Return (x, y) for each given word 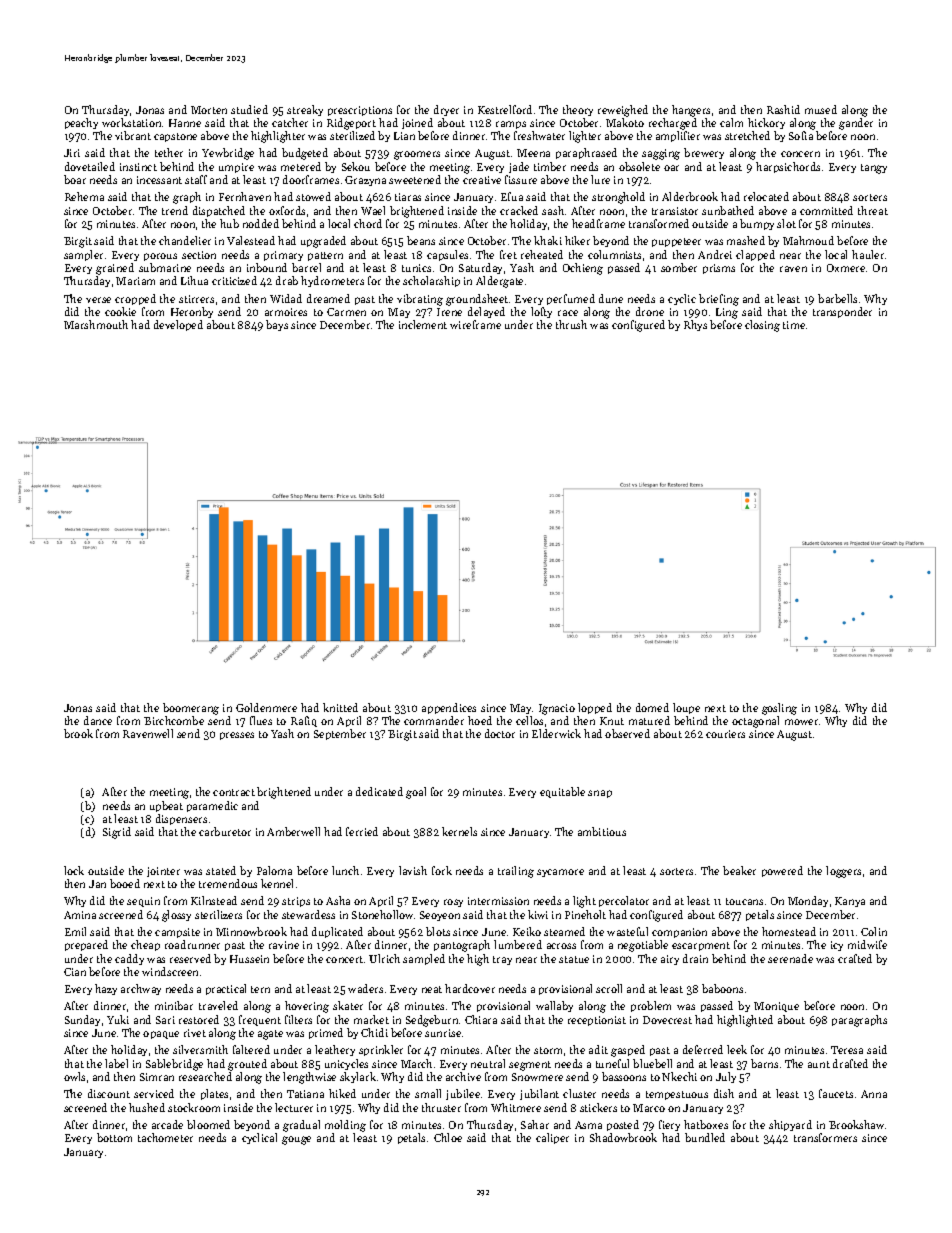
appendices (449, 708)
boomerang (191, 709)
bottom (114, 1137)
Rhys (695, 325)
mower (801, 722)
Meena (533, 153)
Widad (286, 298)
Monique (776, 1007)
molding (345, 1126)
